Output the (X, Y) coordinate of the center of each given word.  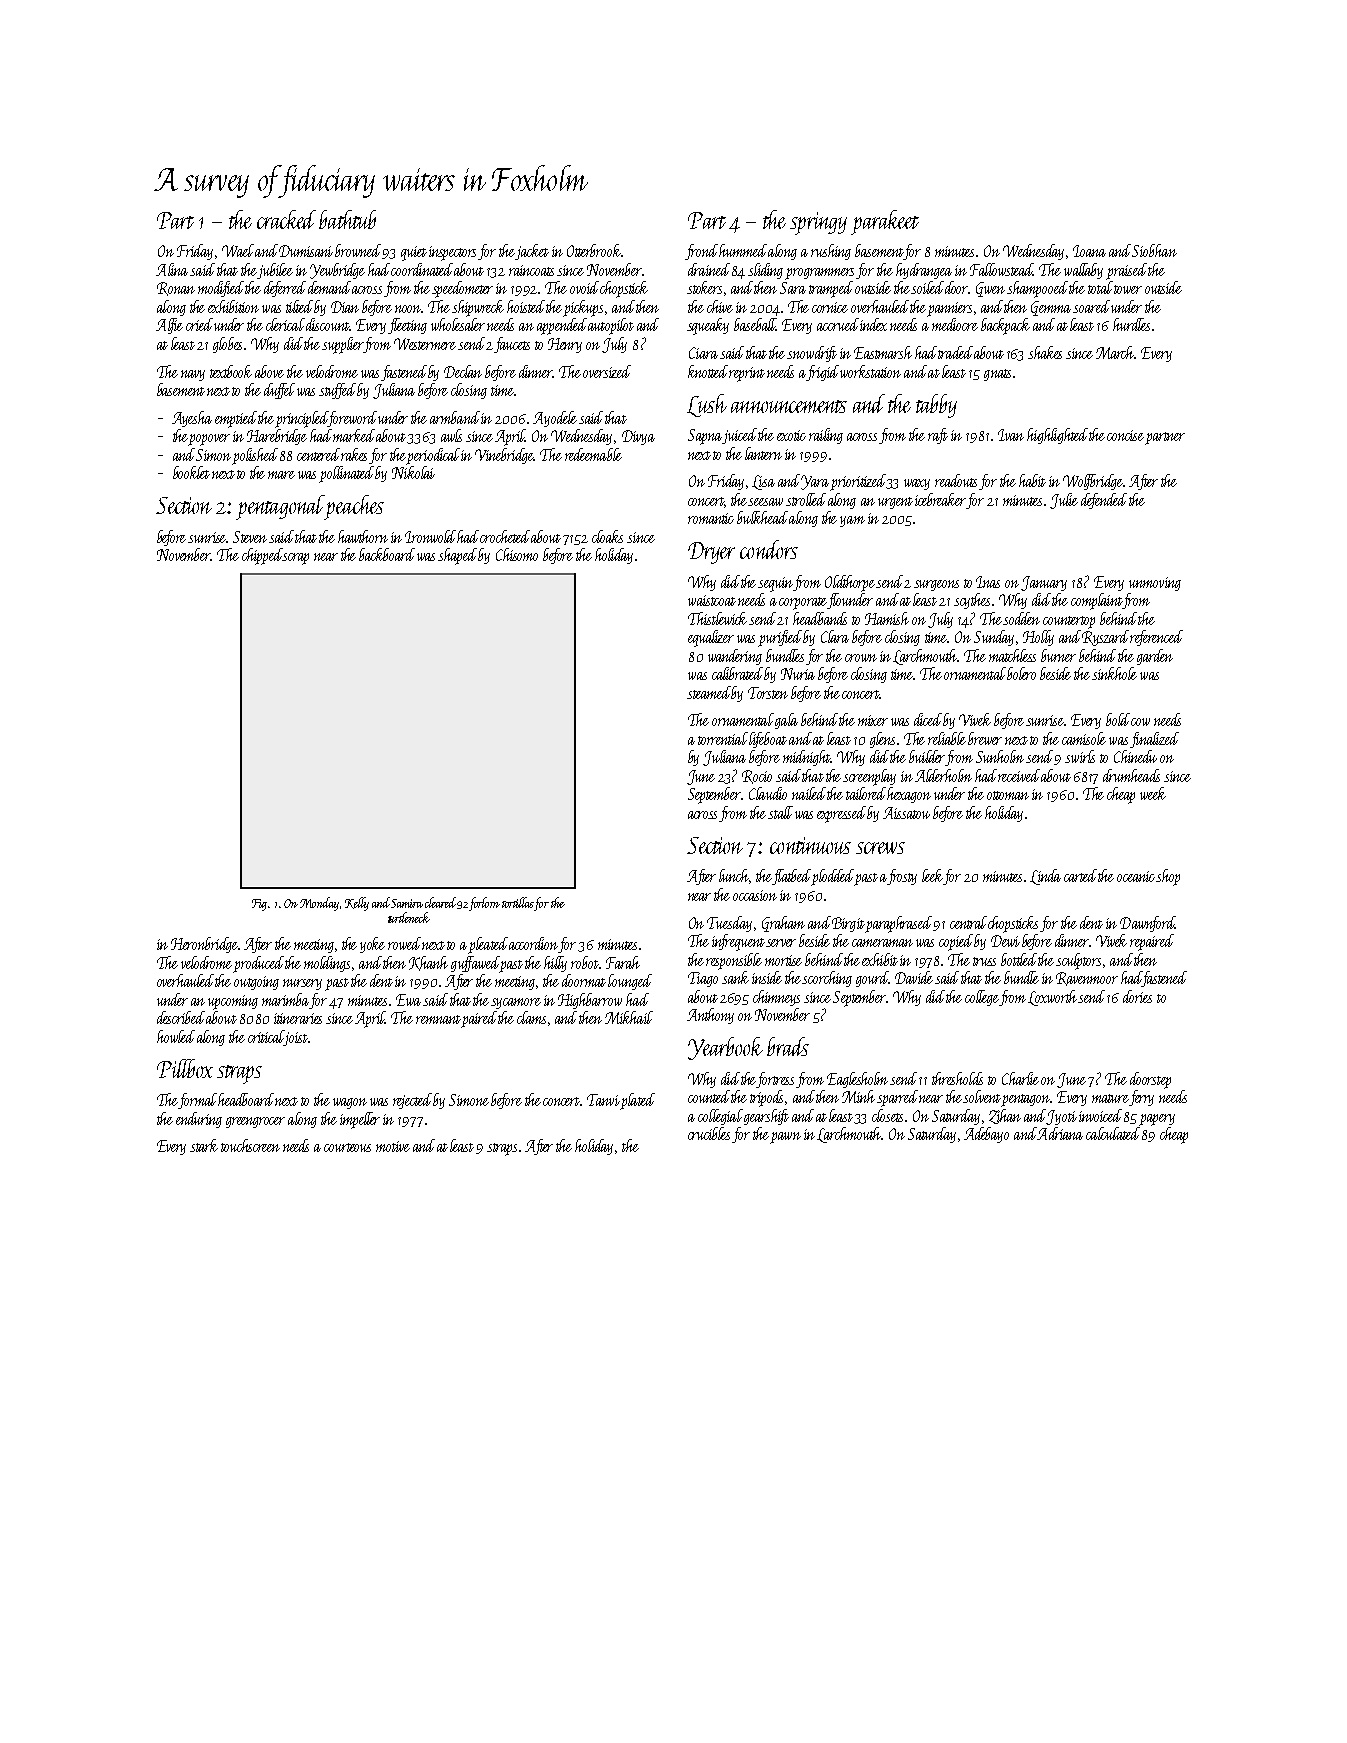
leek (932, 875)
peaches (354, 507)
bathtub (347, 219)
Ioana (1089, 251)
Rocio (757, 777)
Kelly (357, 904)
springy (818, 223)
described (181, 1017)
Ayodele (555, 419)
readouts (956, 480)
